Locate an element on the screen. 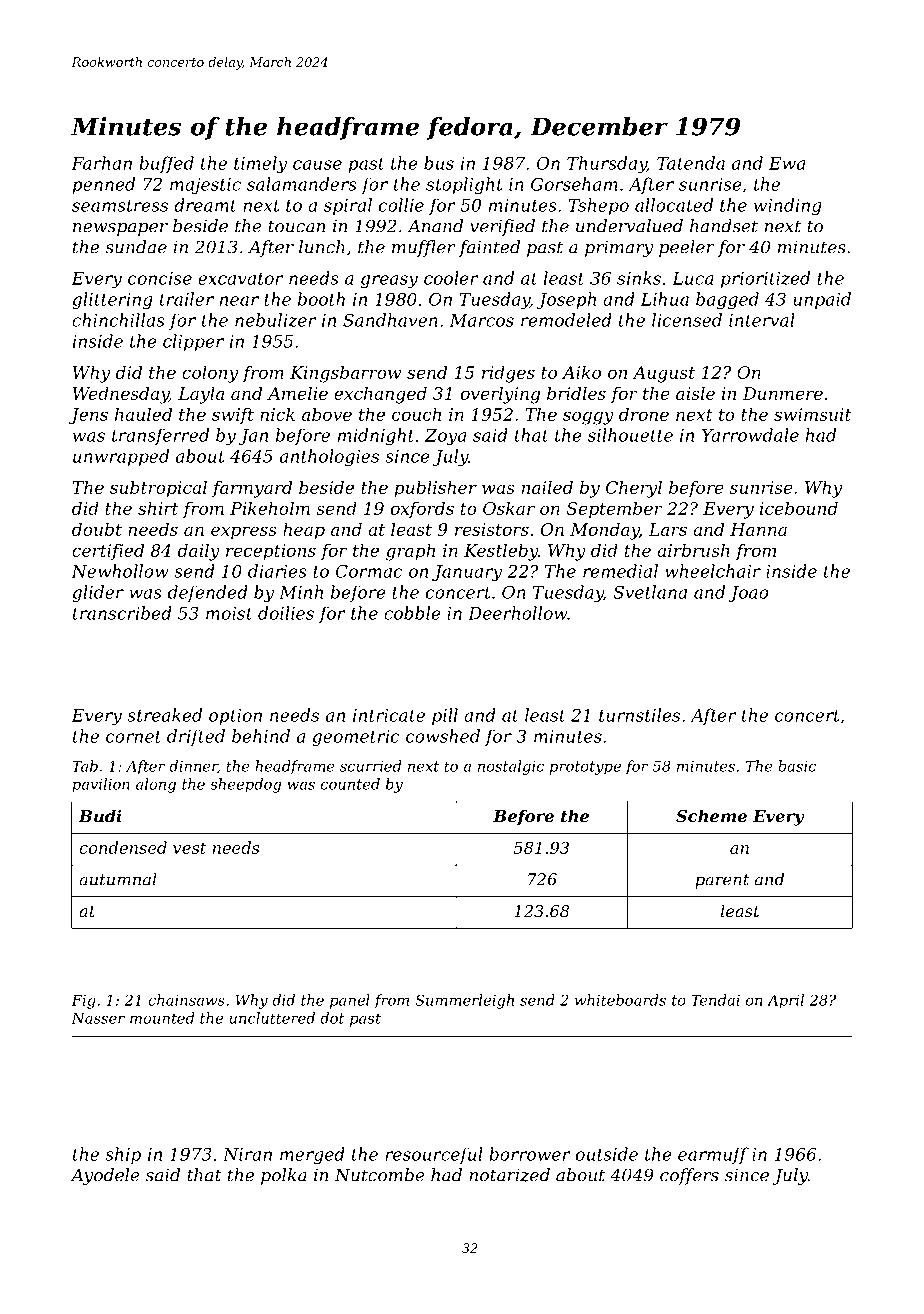 The image size is (924, 1314). notarized is located at coordinates (509, 1175).
